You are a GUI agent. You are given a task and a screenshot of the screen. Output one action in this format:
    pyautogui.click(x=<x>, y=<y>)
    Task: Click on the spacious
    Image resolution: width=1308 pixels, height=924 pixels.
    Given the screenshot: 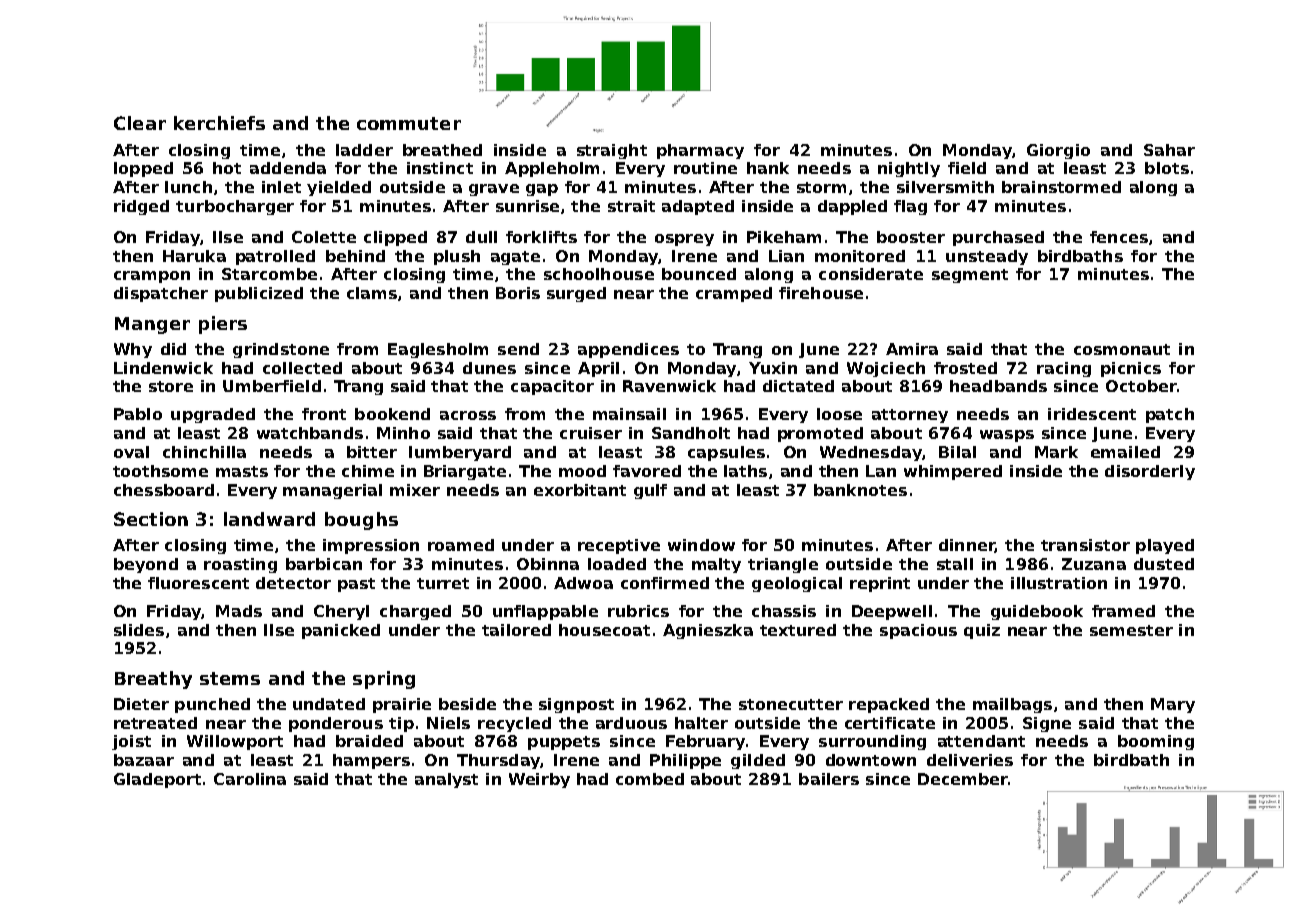 What is the action you would take?
    pyautogui.click(x=918, y=631)
